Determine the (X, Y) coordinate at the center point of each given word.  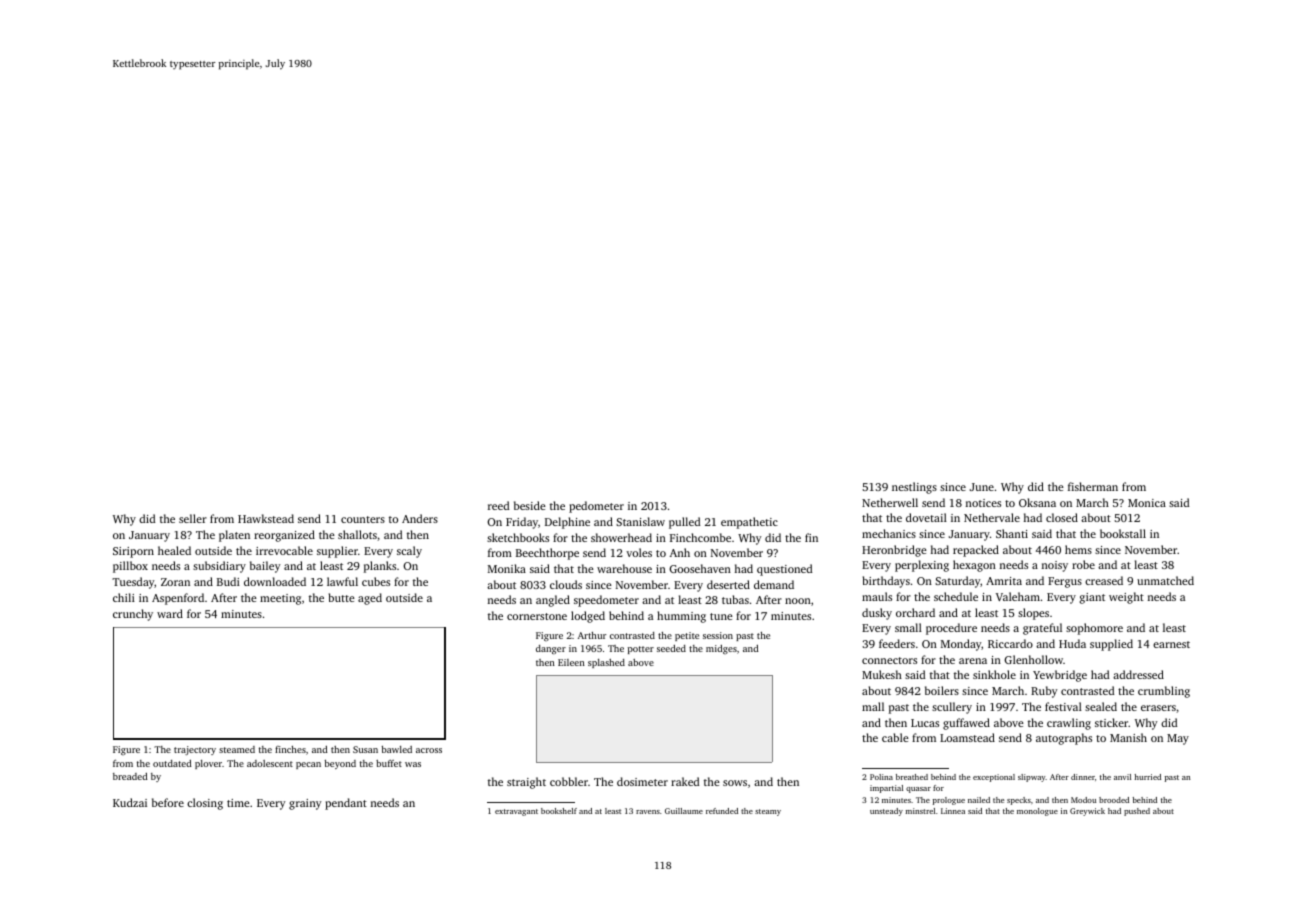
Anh (680, 552)
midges (721, 649)
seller (193, 518)
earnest (1171, 644)
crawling (1069, 724)
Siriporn (133, 552)
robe (1083, 564)
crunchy (133, 615)
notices (983, 503)
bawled (397, 749)
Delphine (567, 523)
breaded (130, 776)
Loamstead (967, 737)
